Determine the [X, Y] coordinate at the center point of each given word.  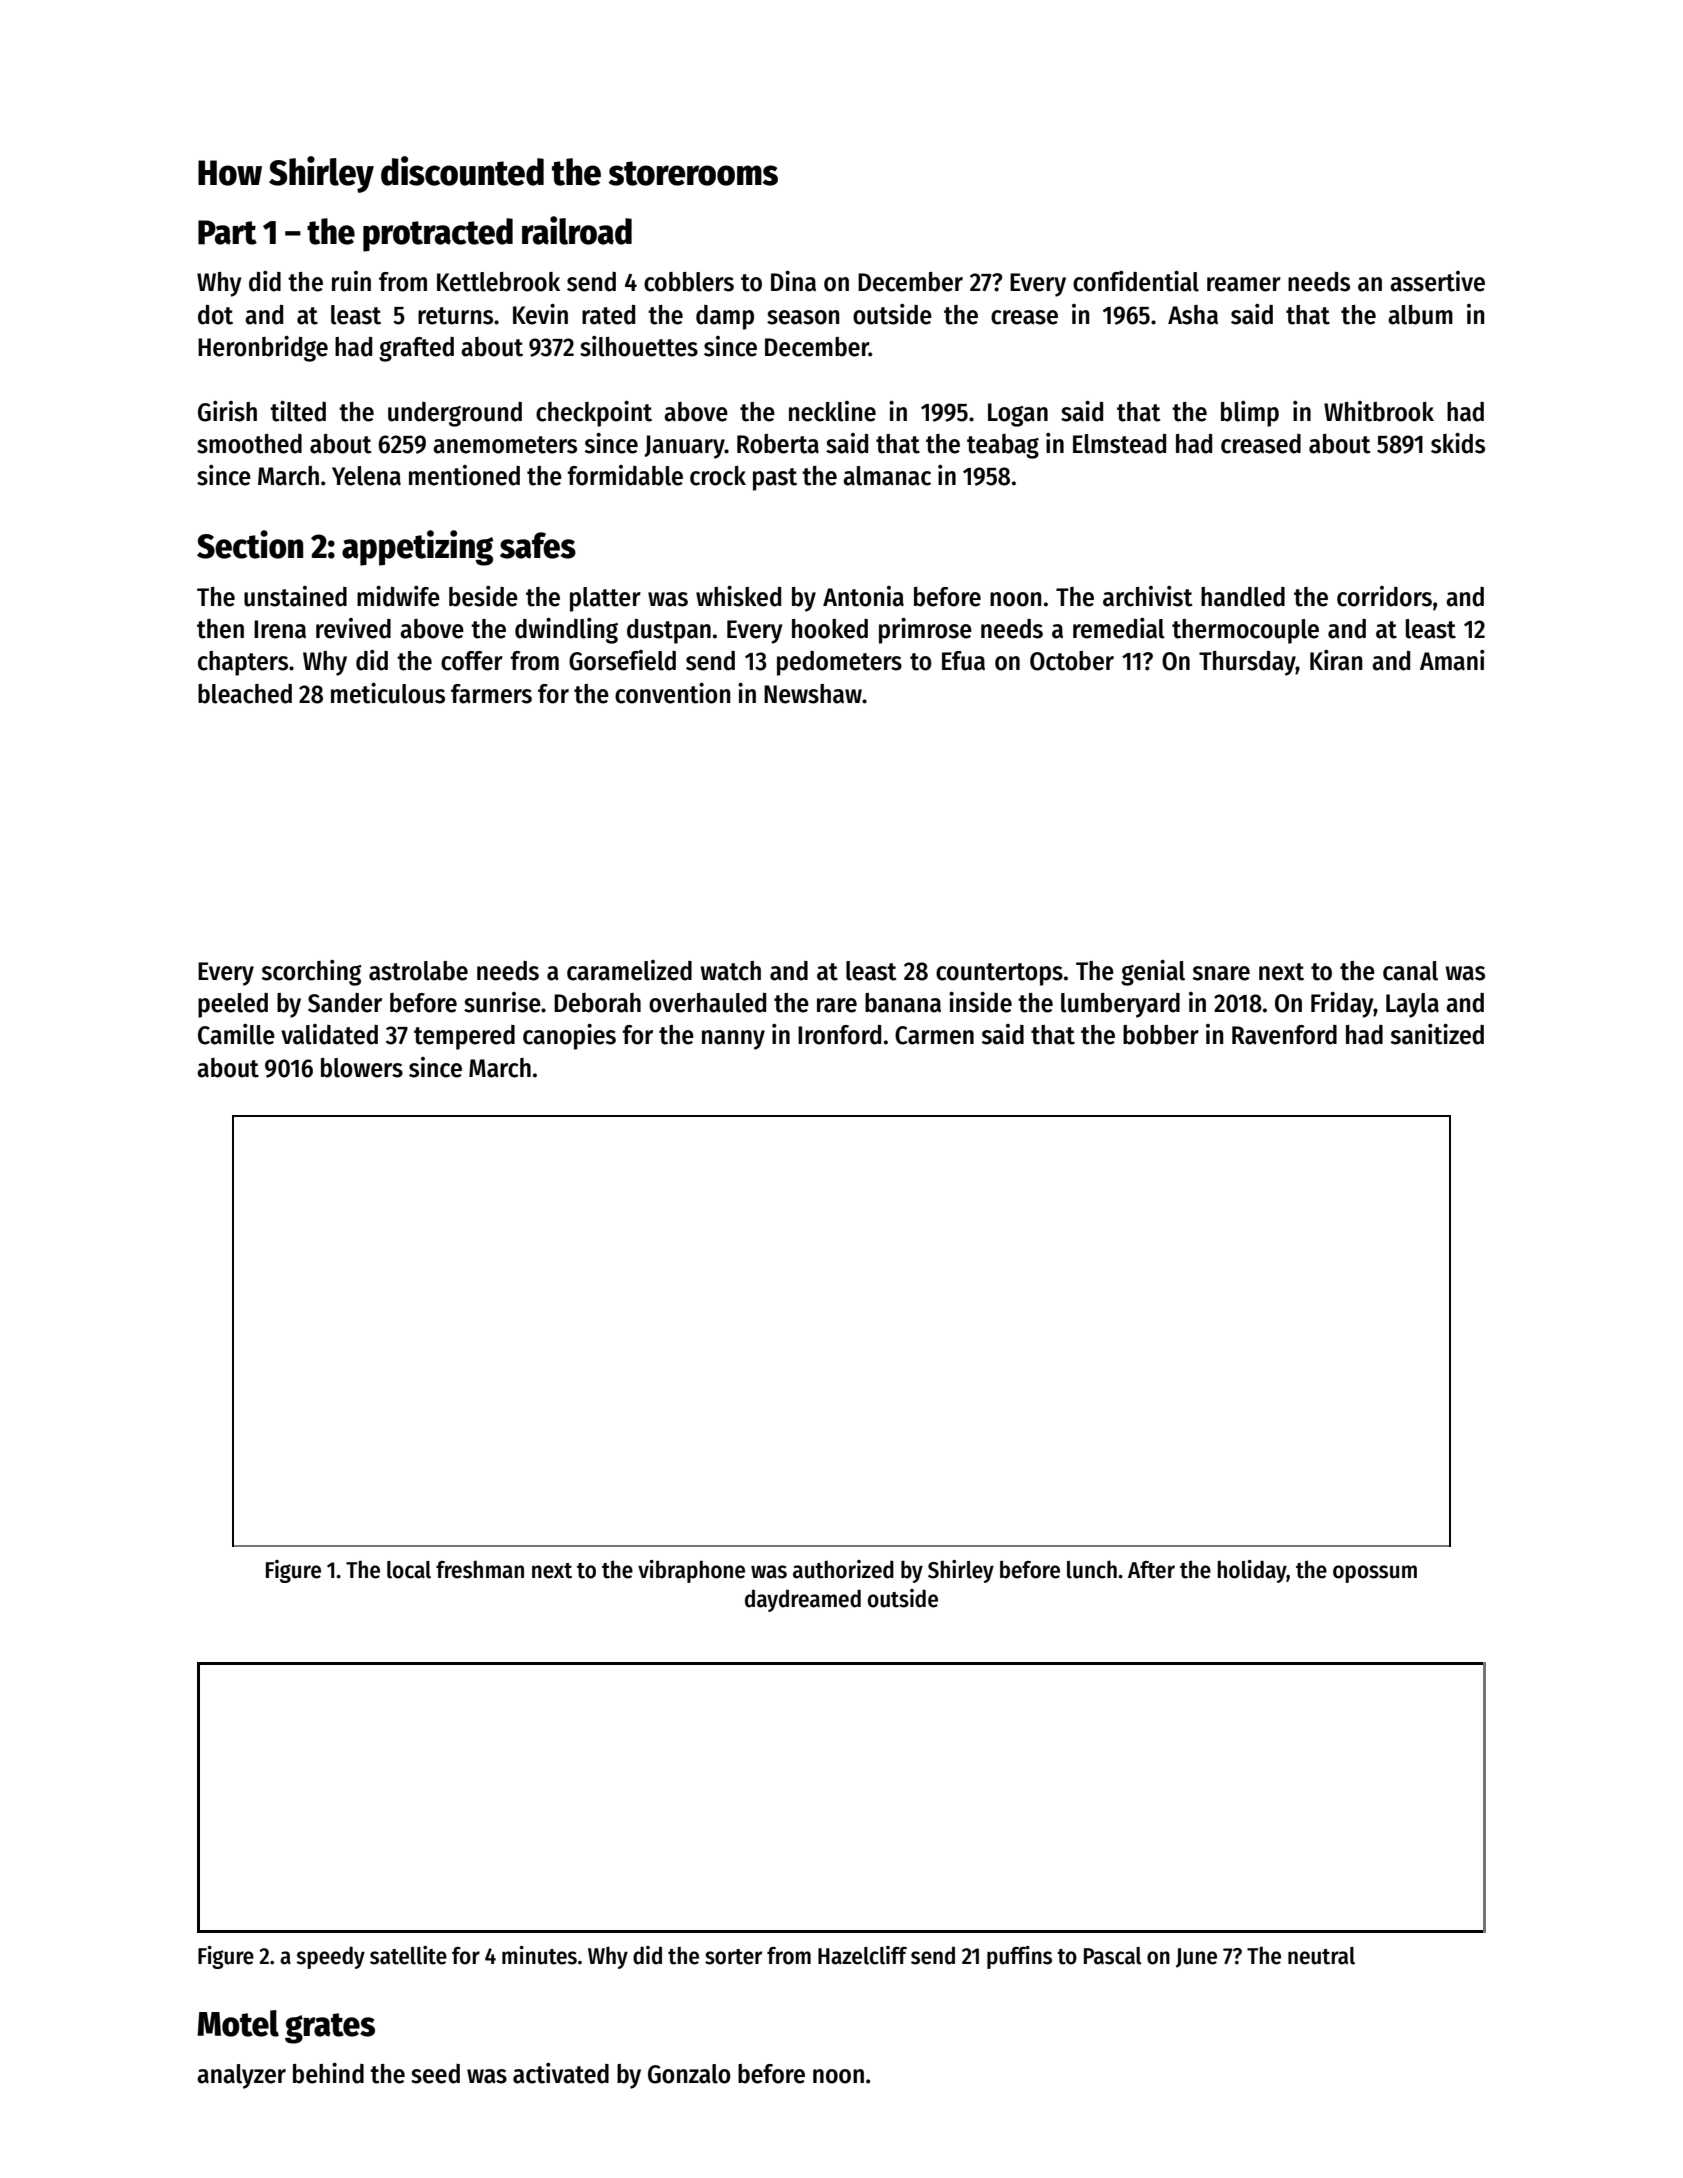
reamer [1244, 284]
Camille [236, 1034]
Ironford [839, 1035]
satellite [408, 1955]
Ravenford [1284, 1035]
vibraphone [691, 1571]
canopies [569, 1037]
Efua [963, 661]
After [1151, 1570]
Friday [1342, 1005]
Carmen [934, 1035]
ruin [351, 281]
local [409, 1570]
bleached [245, 694]
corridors [1384, 596]
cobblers [689, 282]
